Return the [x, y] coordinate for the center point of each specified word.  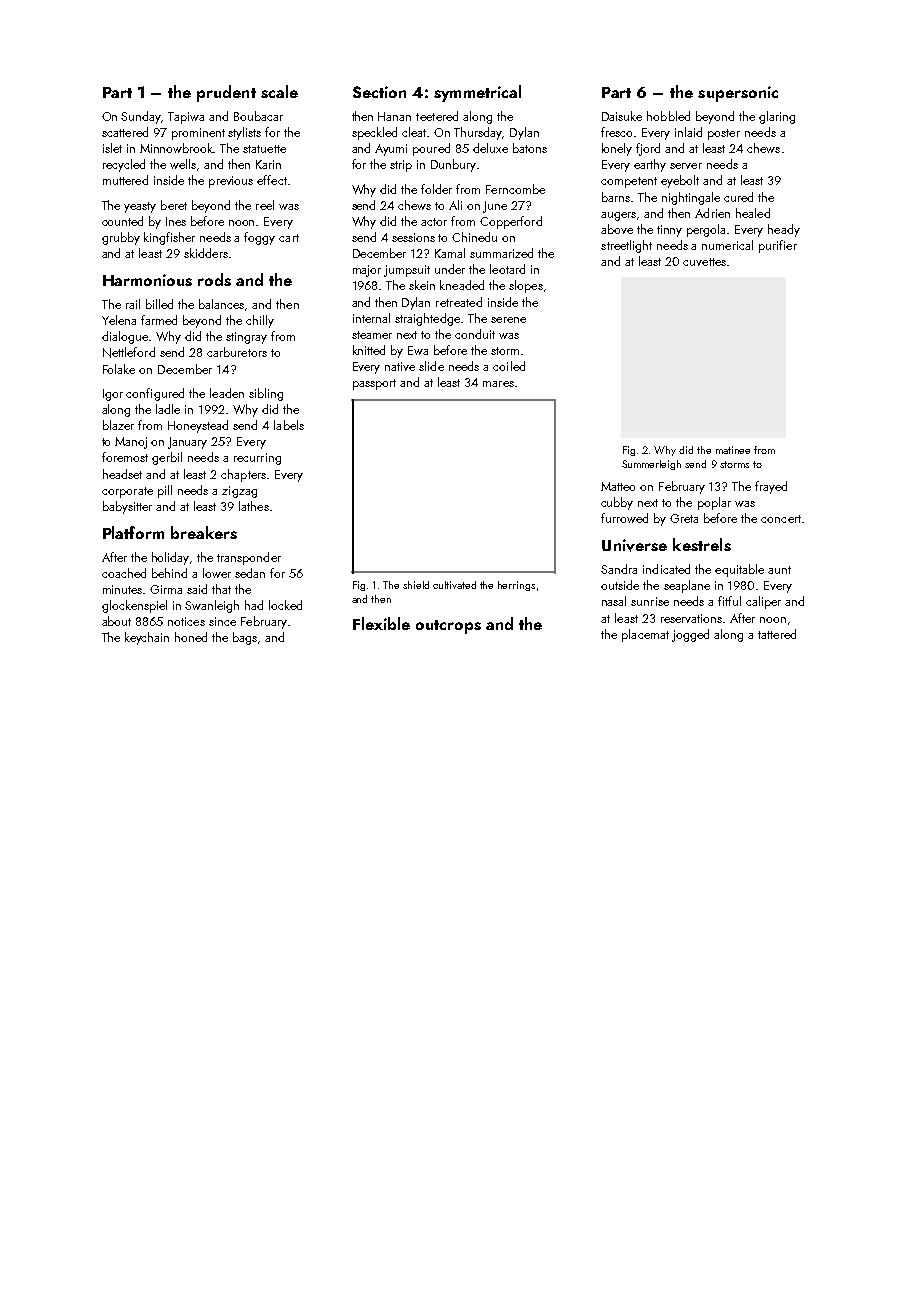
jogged [690, 635]
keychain [147, 638]
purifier [778, 246]
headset [122, 474]
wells [183, 164]
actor [434, 222]
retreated [459, 302]
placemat [645, 635]
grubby [121, 238]
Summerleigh [651, 465]
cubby [617, 503]
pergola [707, 230]
